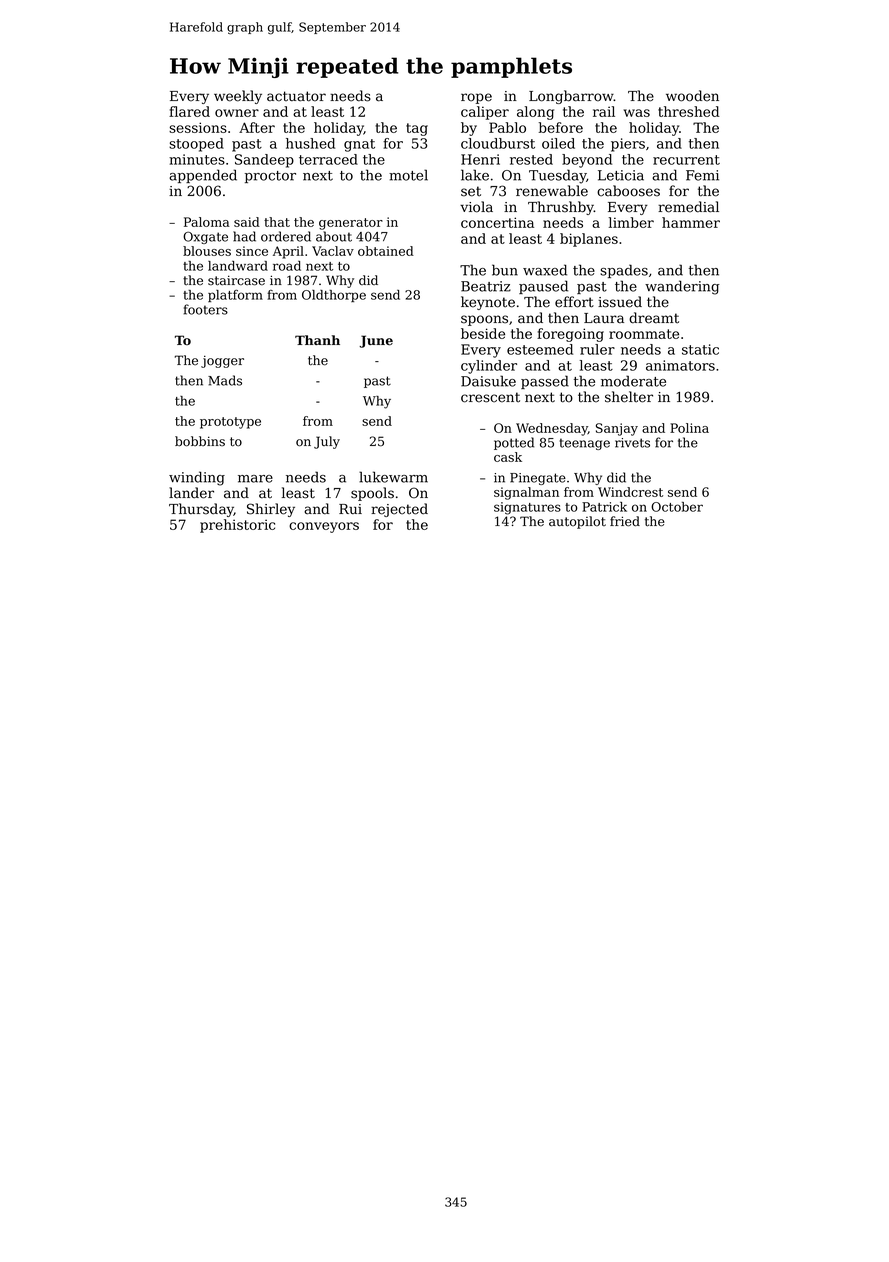 The image size is (889, 1262). What do you see at coordinates (476, 98) in the page?
I see `rope` at bounding box center [476, 98].
